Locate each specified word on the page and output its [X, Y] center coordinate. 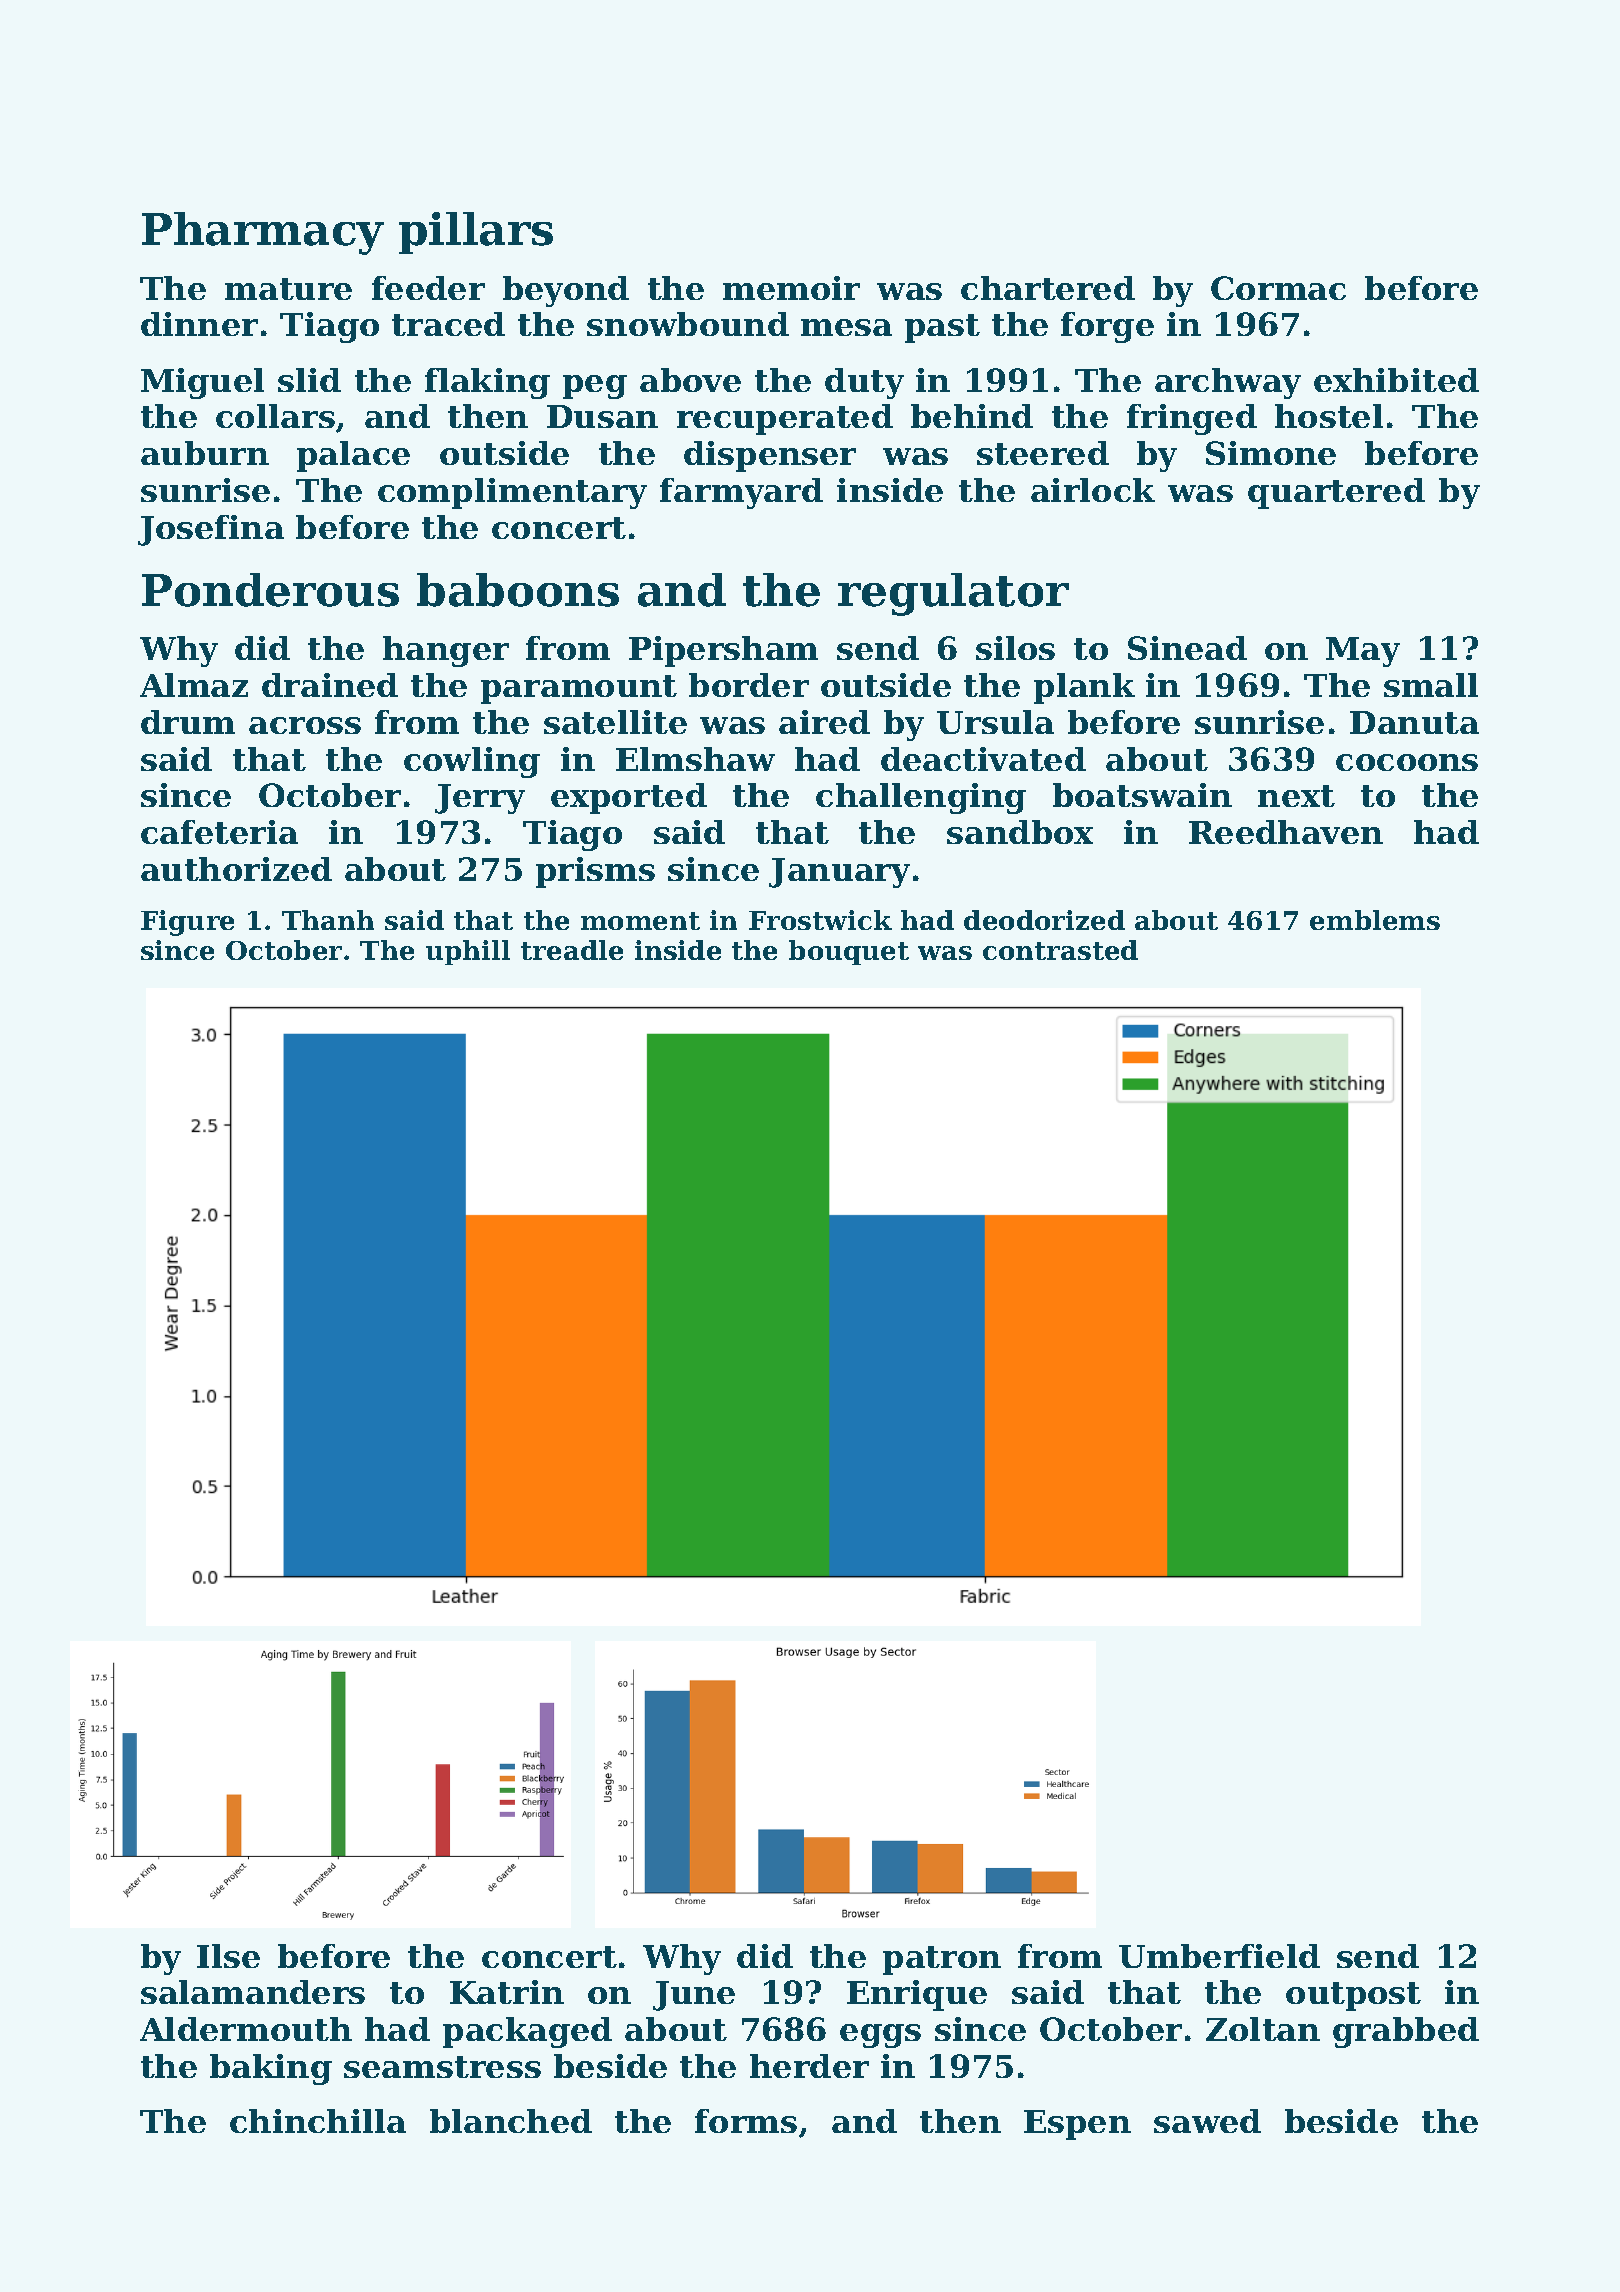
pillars [476, 233]
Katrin [507, 1992]
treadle [572, 950]
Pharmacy [263, 233]
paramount [579, 689]
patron [942, 1960]
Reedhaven [1286, 832]
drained [330, 685]
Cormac [1278, 288]
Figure [187, 923]
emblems [1375, 920]
